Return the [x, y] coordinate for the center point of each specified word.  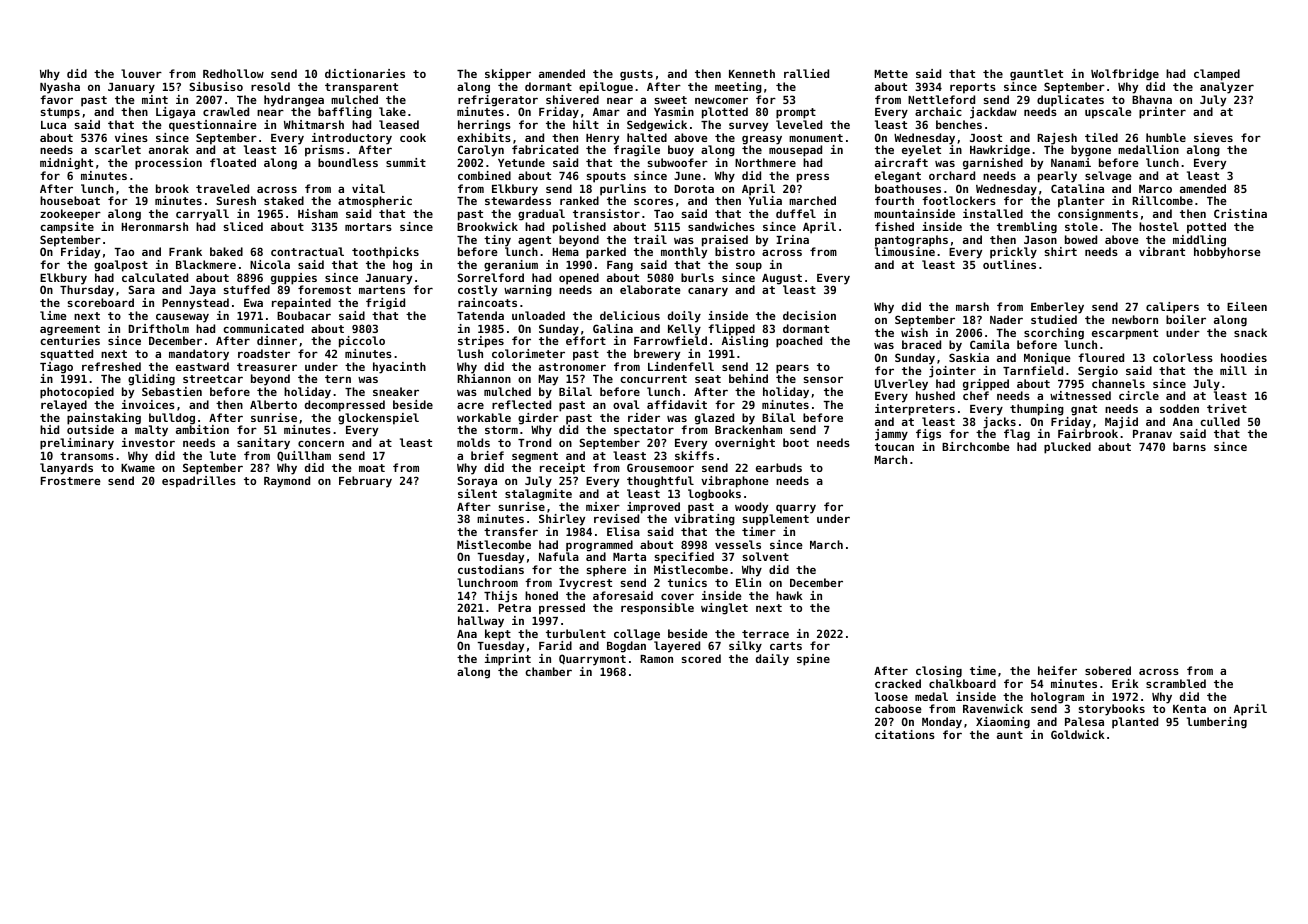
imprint [508, 660]
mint [155, 99]
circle [1139, 395]
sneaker [396, 391]
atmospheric [375, 202]
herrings [484, 126]
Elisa [623, 531]
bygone [1091, 151]
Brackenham [748, 429]
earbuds [779, 467]
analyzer [1227, 88]
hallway [481, 622]
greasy [762, 140]
